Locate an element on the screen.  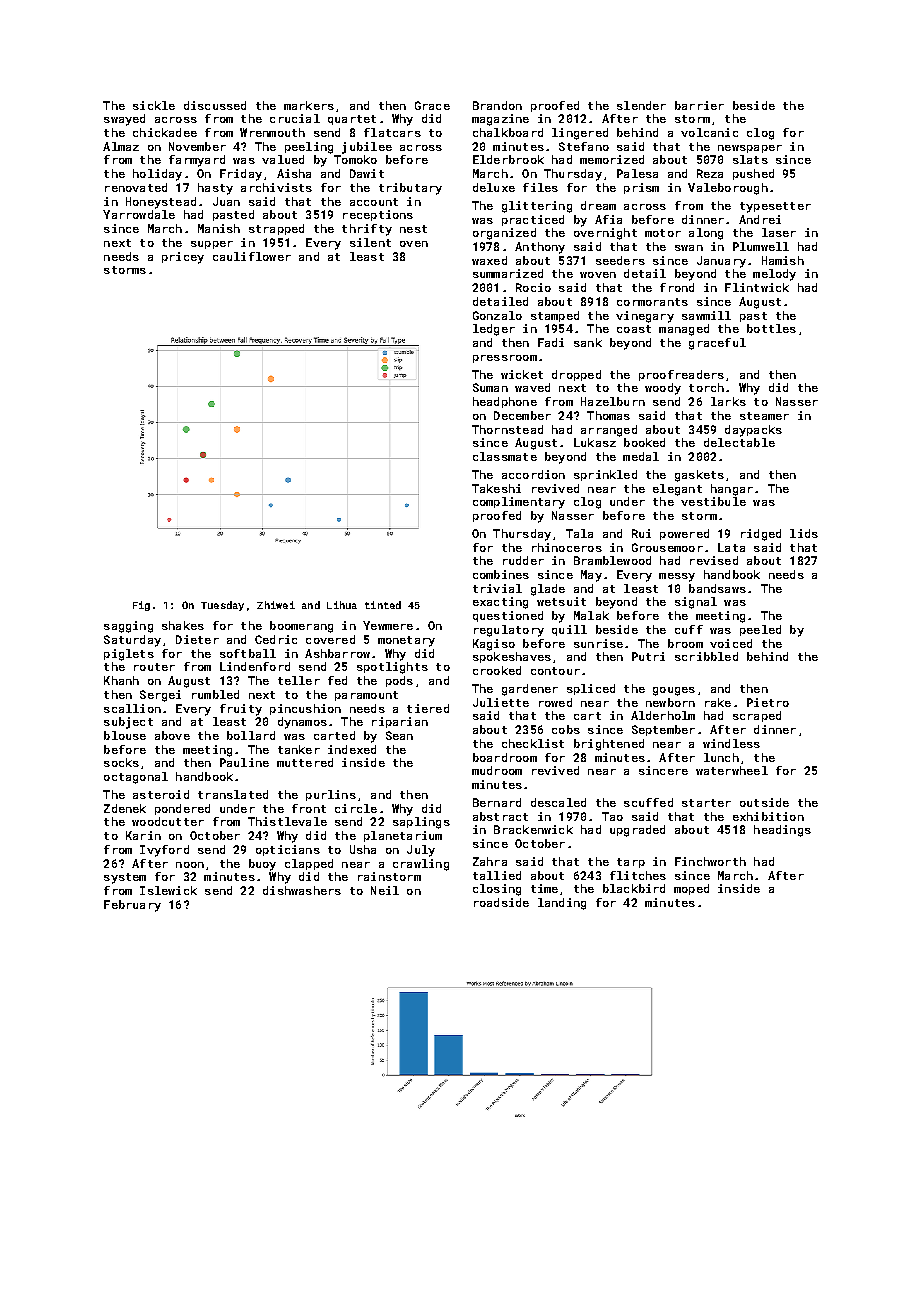
Suman is located at coordinates (490, 387).
